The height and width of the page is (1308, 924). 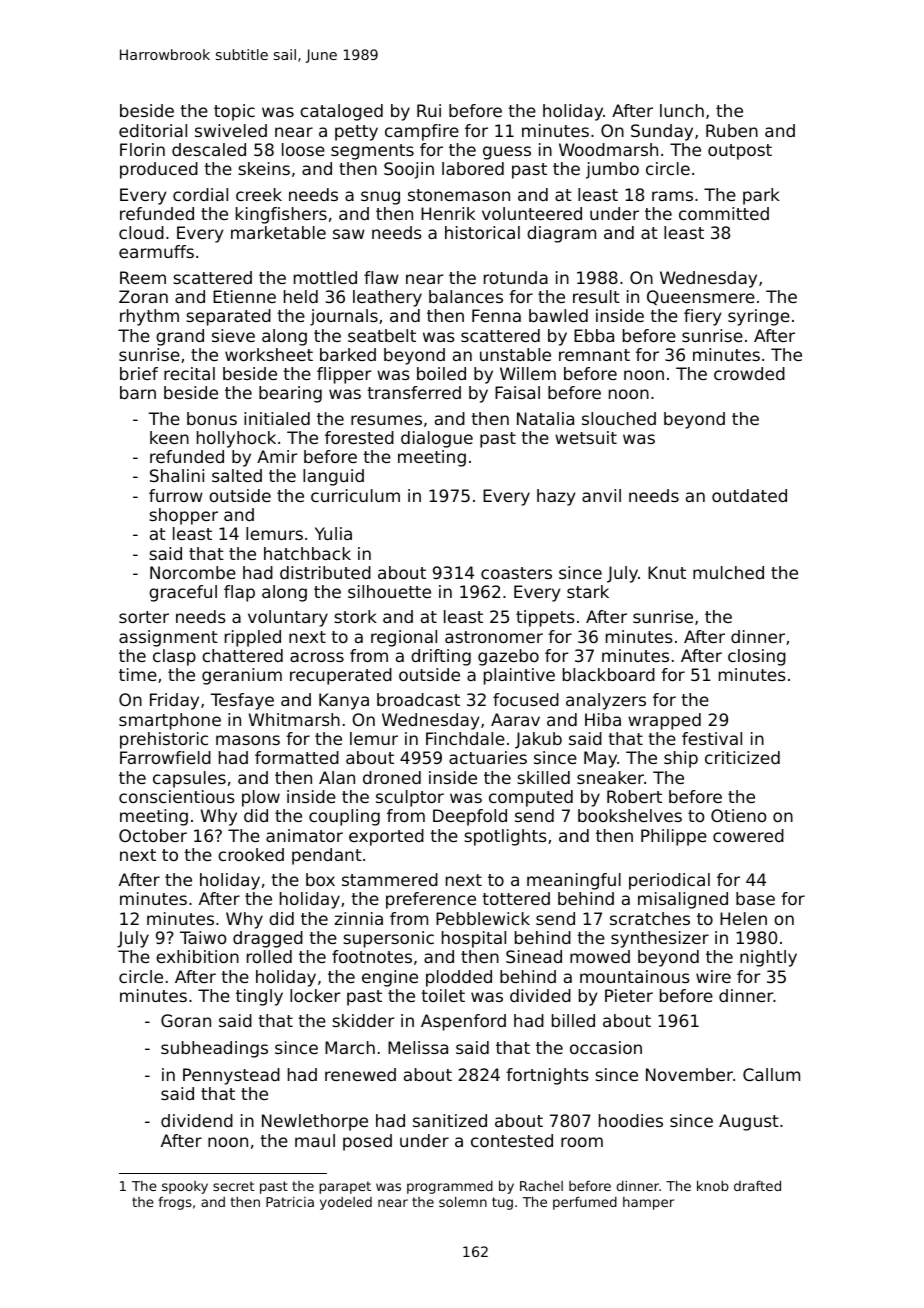 What do you see at coordinates (619, 418) in the page?
I see `slouched` at bounding box center [619, 418].
